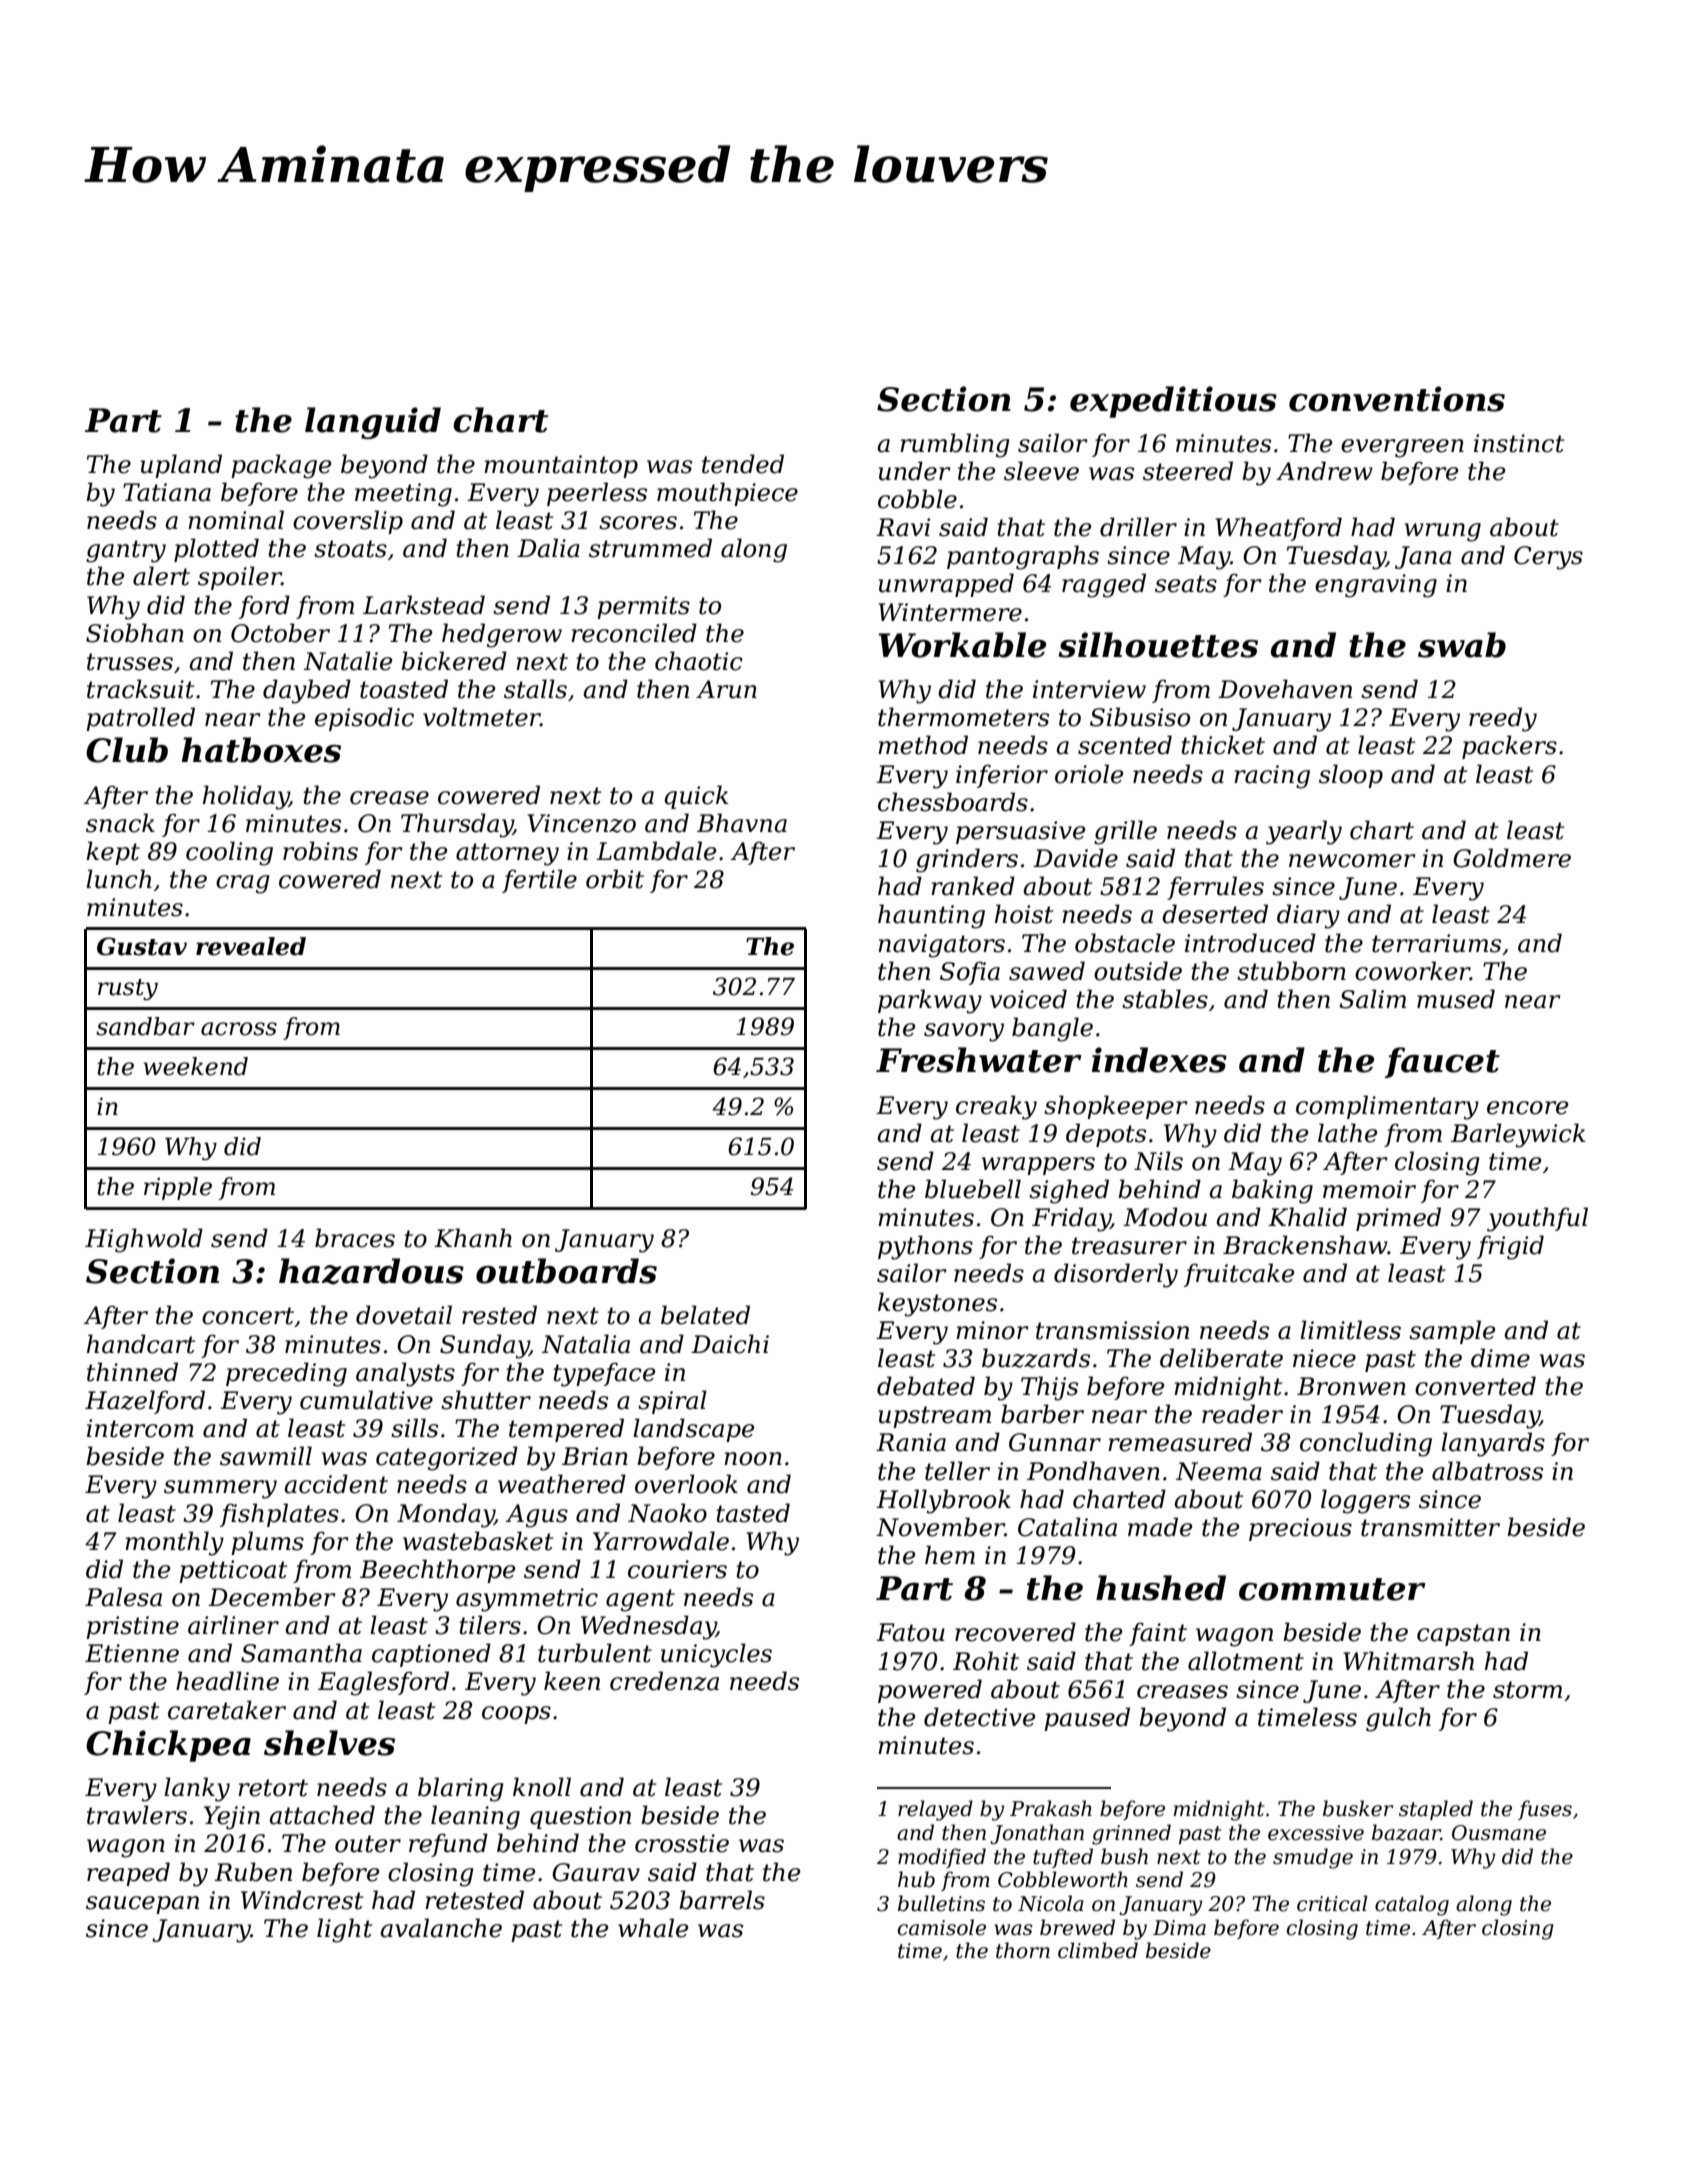 The width and height of the screenshot is (1683, 2178). Describe the element at coordinates (1242, 1414) in the screenshot. I see `reader` at that location.
